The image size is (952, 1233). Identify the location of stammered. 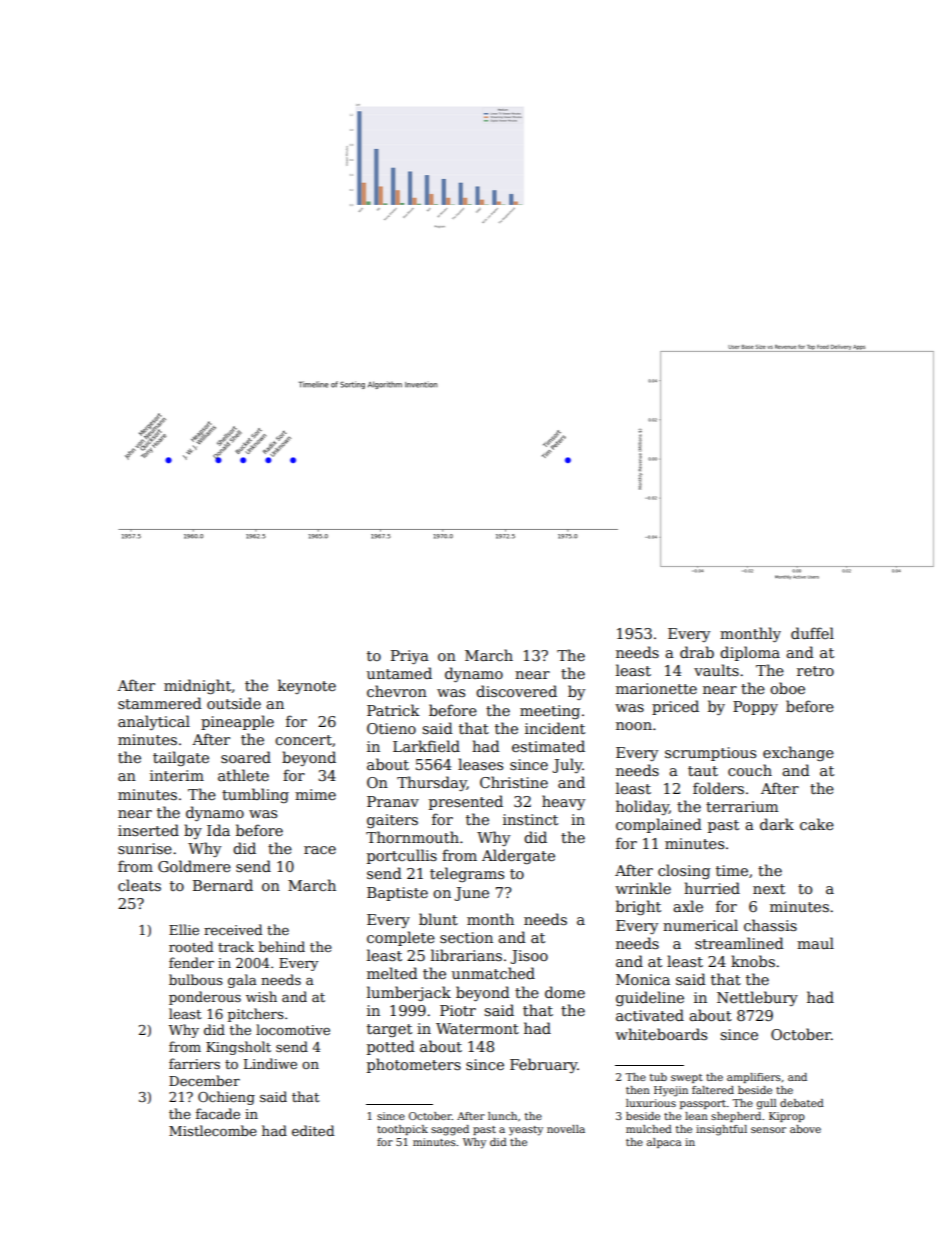
(160, 703).
